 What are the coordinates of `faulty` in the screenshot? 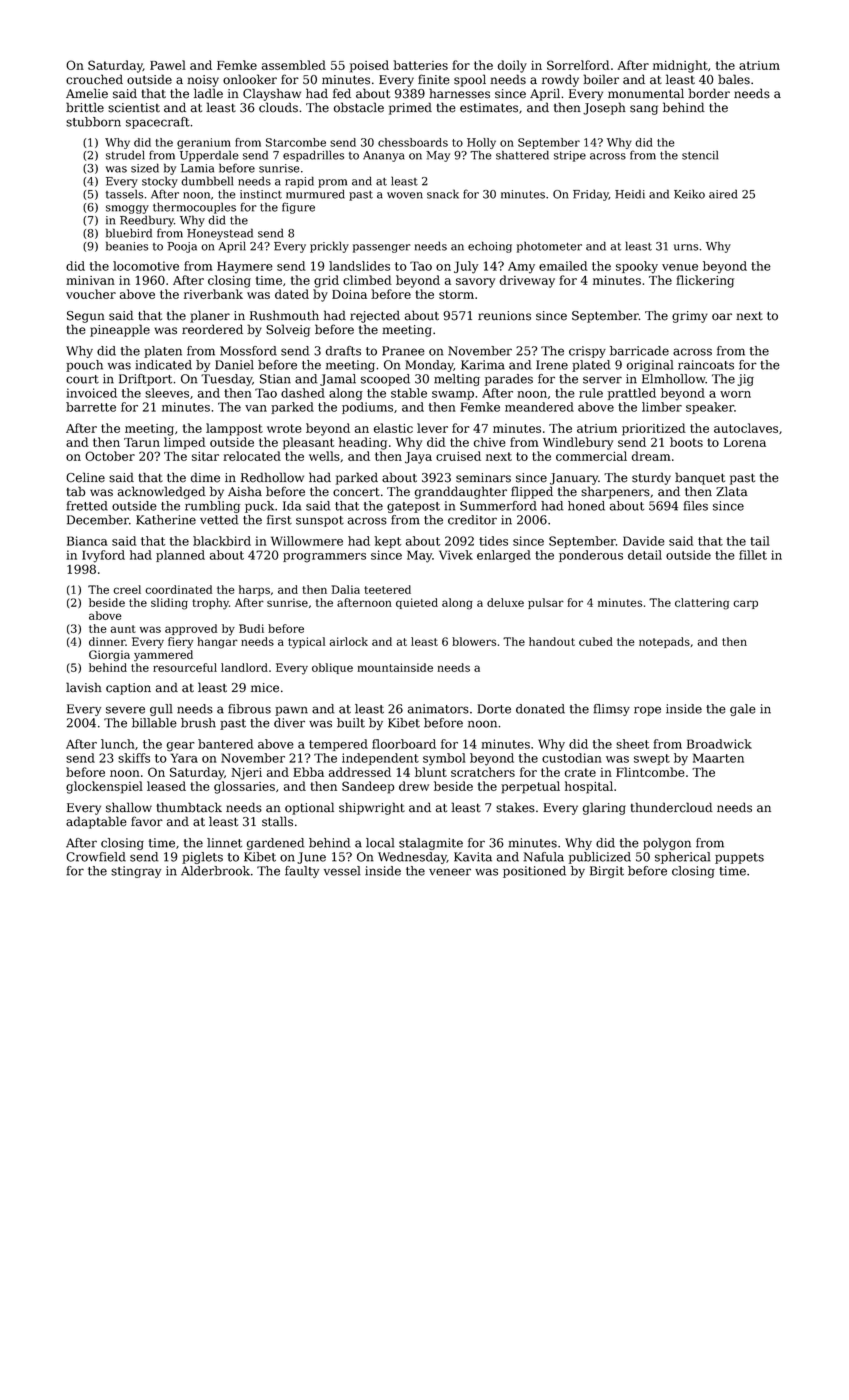 It's located at (302, 872).
